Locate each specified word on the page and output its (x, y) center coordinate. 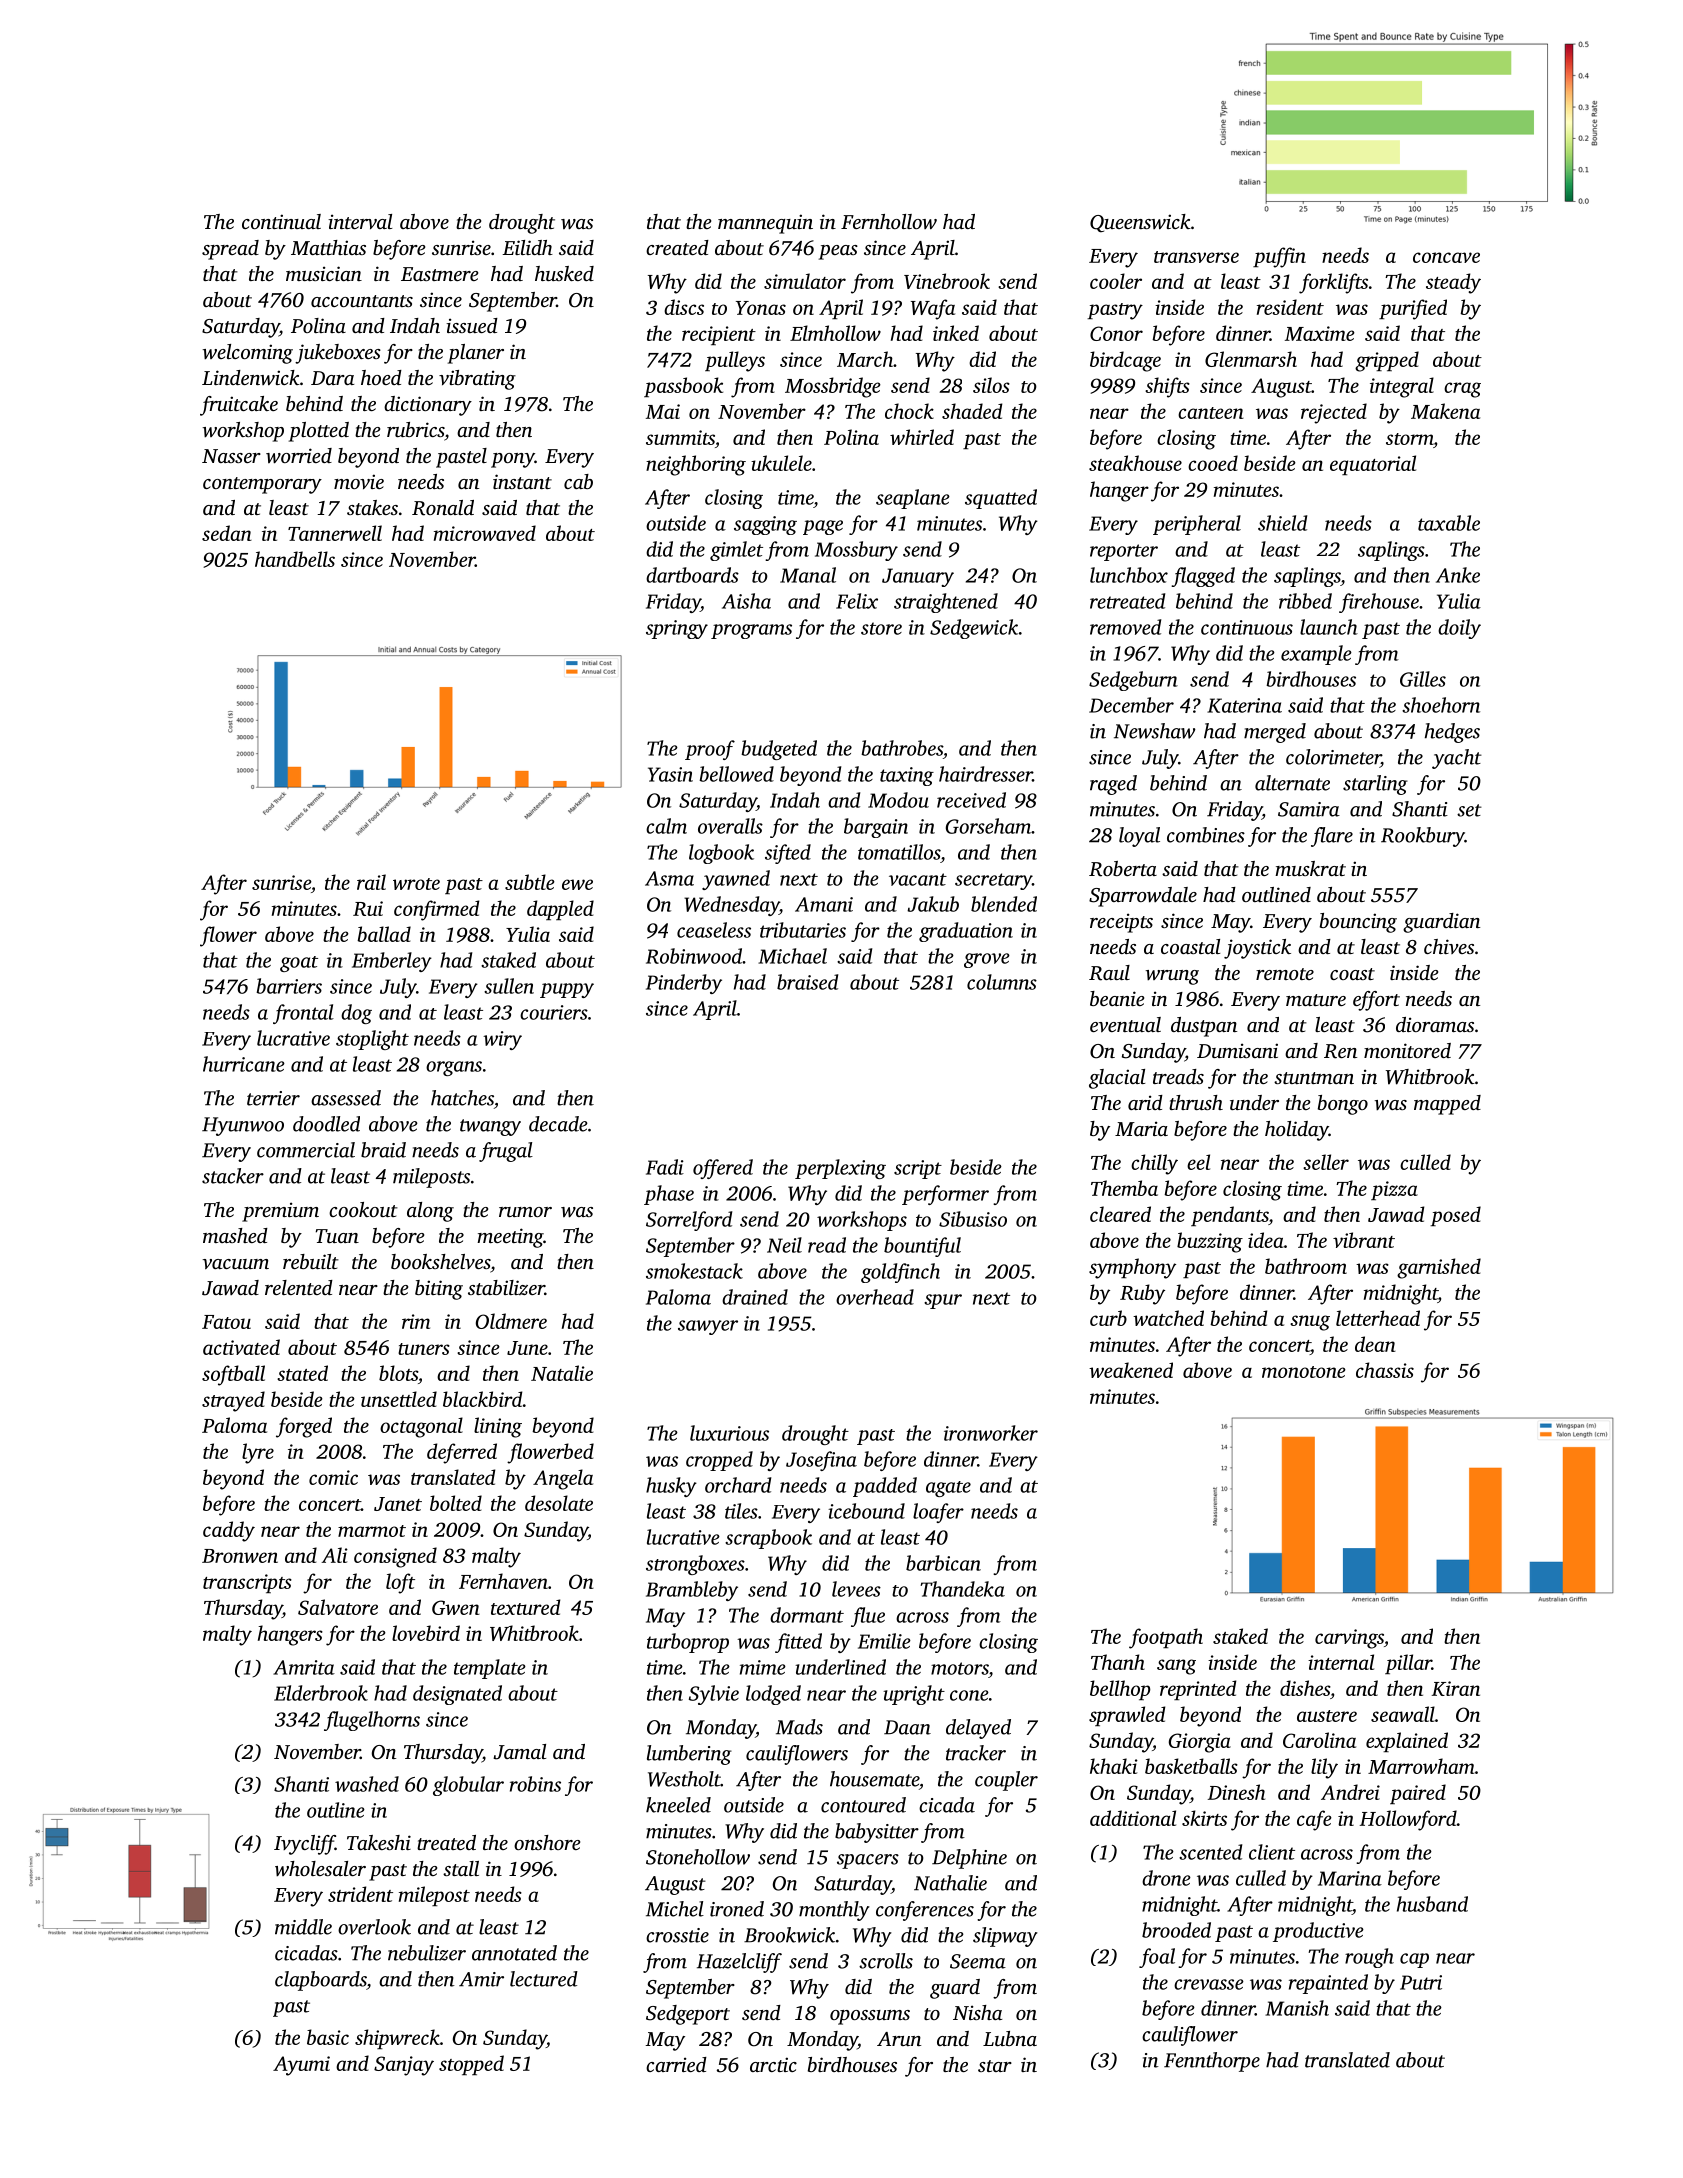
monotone (1304, 1372)
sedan (227, 533)
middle (303, 1927)
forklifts (1333, 283)
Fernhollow (889, 222)
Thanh (1118, 1662)
